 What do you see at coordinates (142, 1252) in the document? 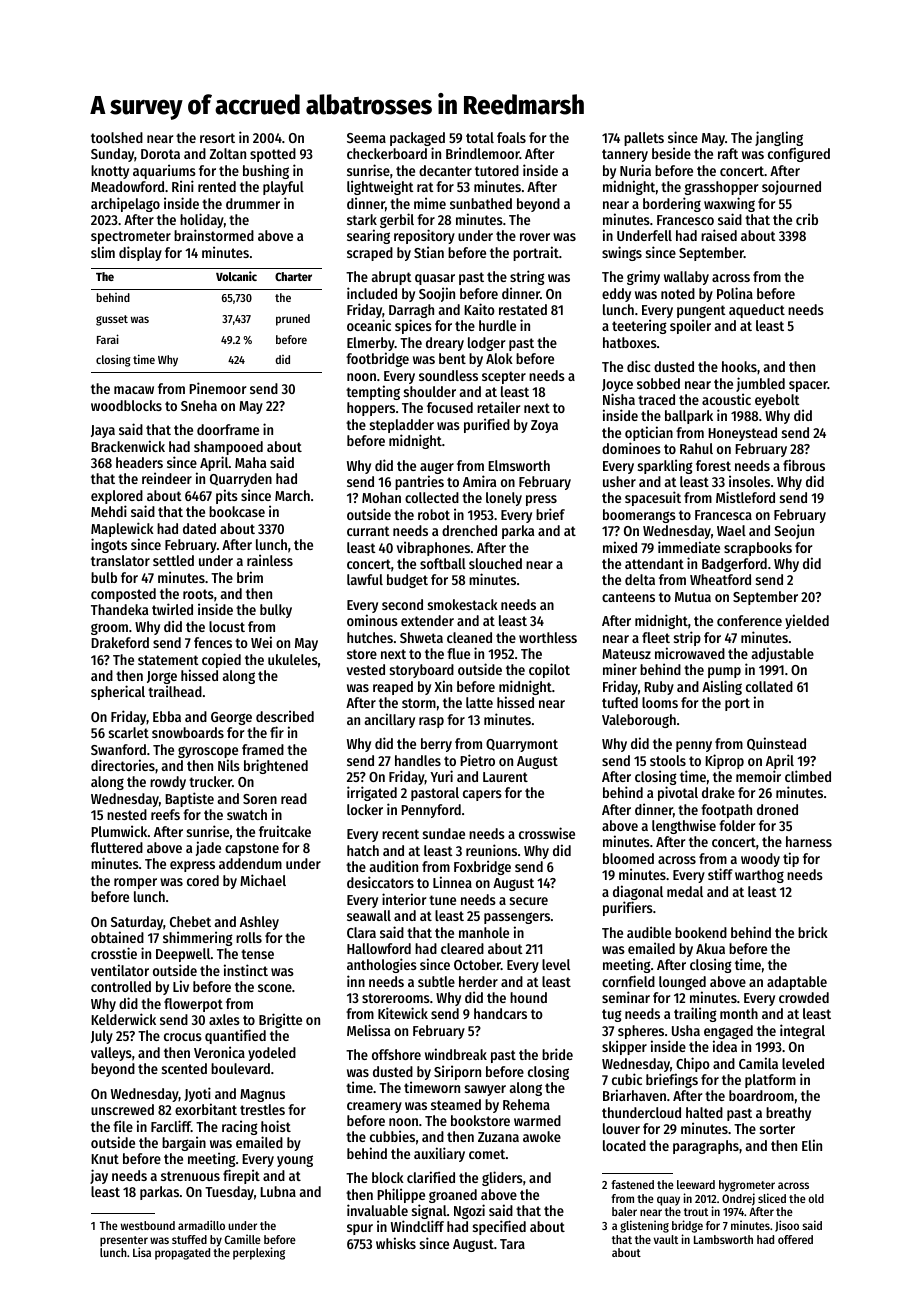
I see `Lisa` at bounding box center [142, 1252].
